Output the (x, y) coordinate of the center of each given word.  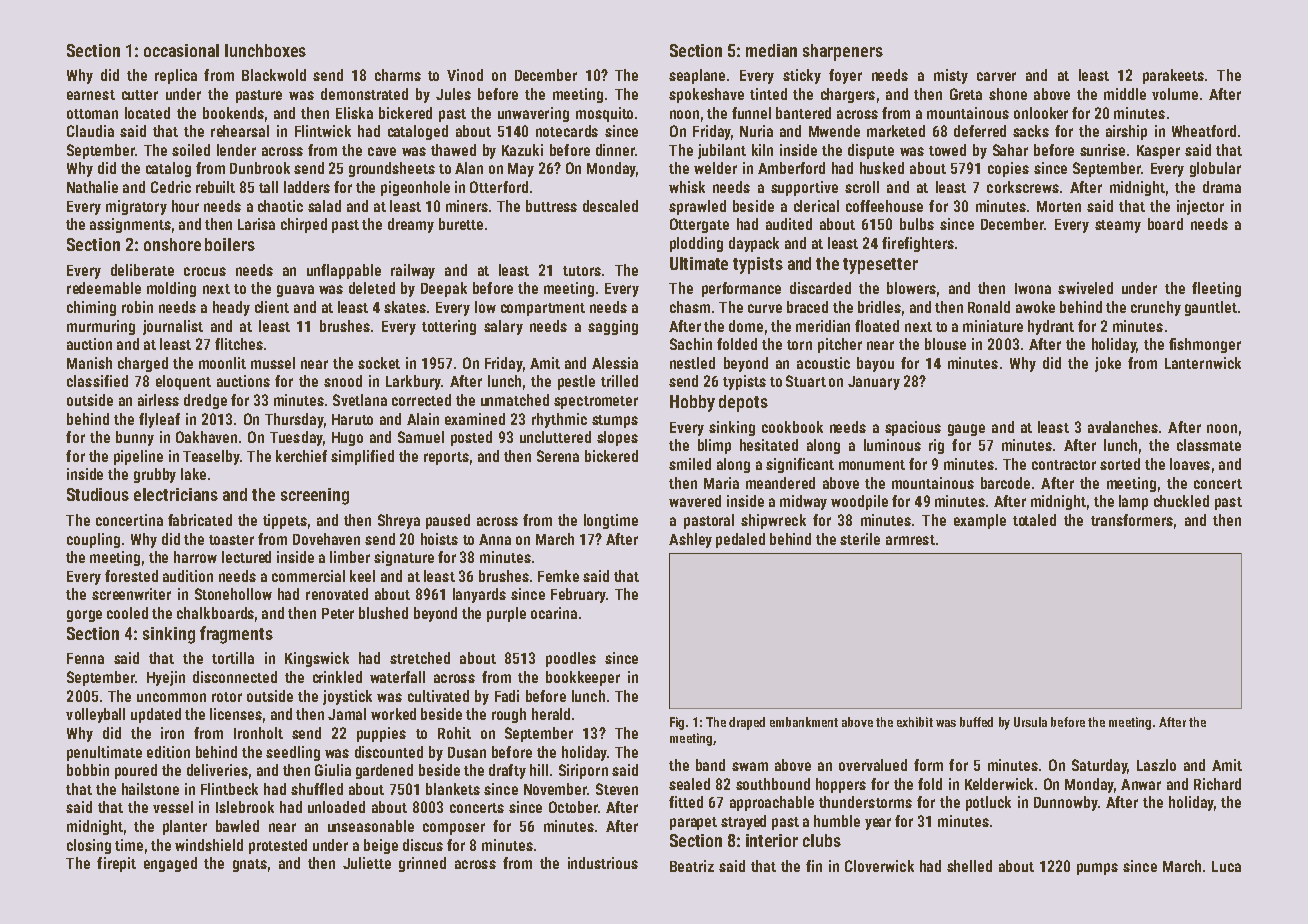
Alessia (615, 363)
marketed (896, 131)
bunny (135, 438)
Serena (558, 456)
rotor (227, 697)
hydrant (1051, 327)
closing (89, 846)
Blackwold (274, 75)
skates (405, 307)
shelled (969, 866)
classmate (1209, 445)
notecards (567, 131)
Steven (617, 789)
